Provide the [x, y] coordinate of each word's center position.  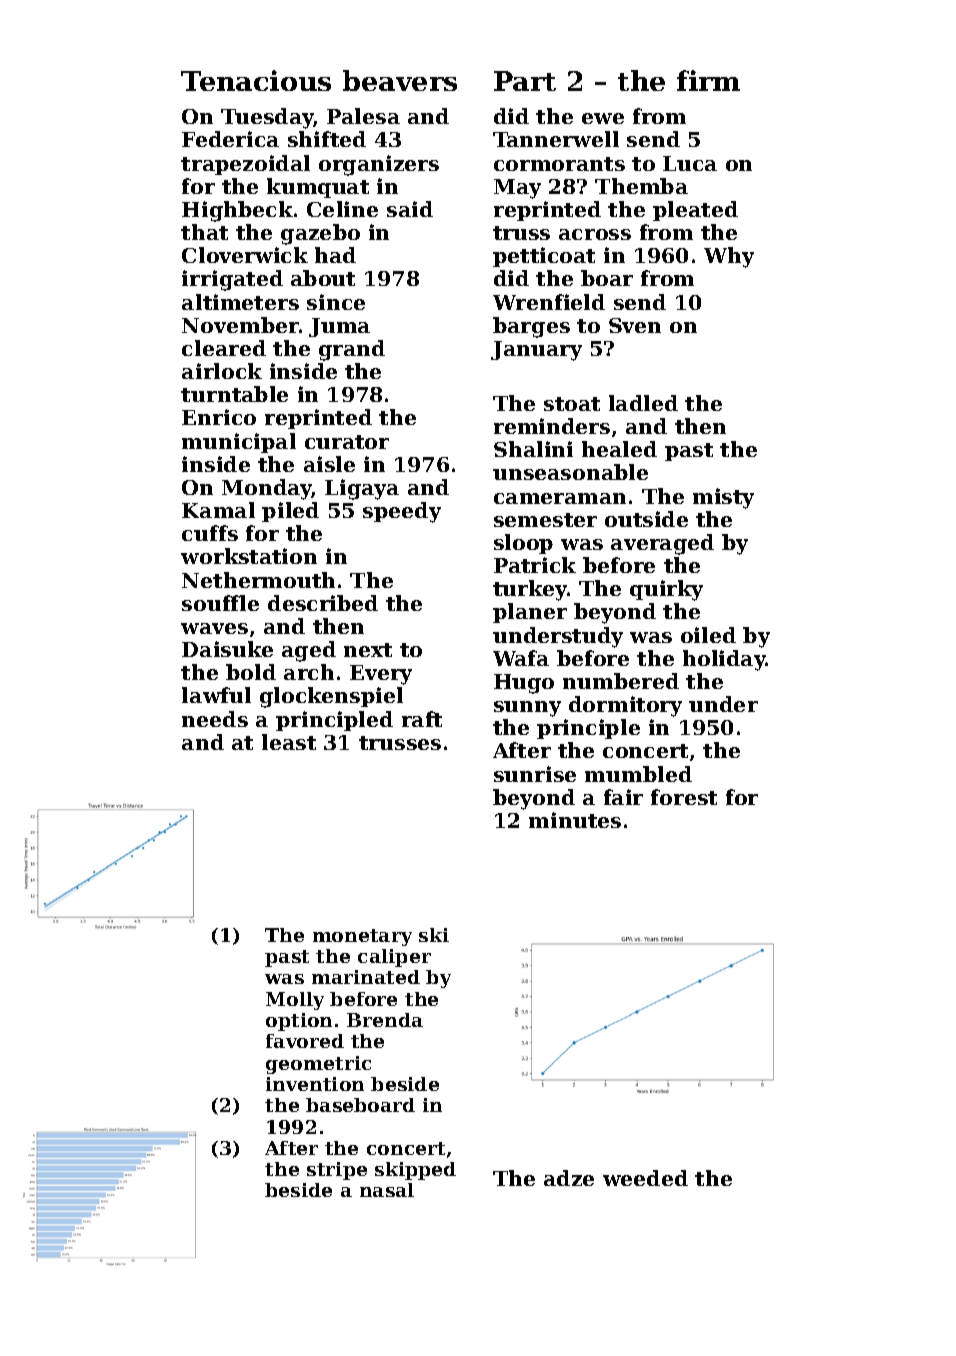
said [410, 209]
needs [215, 719]
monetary [362, 937]
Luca [690, 163]
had [335, 255]
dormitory [625, 706]
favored [305, 1041]
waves [214, 628]
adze [569, 1178]
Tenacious [256, 80]
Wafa [521, 658]
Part [525, 81]
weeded [645, 1178]
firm [708, 80]
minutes [575, 820]
